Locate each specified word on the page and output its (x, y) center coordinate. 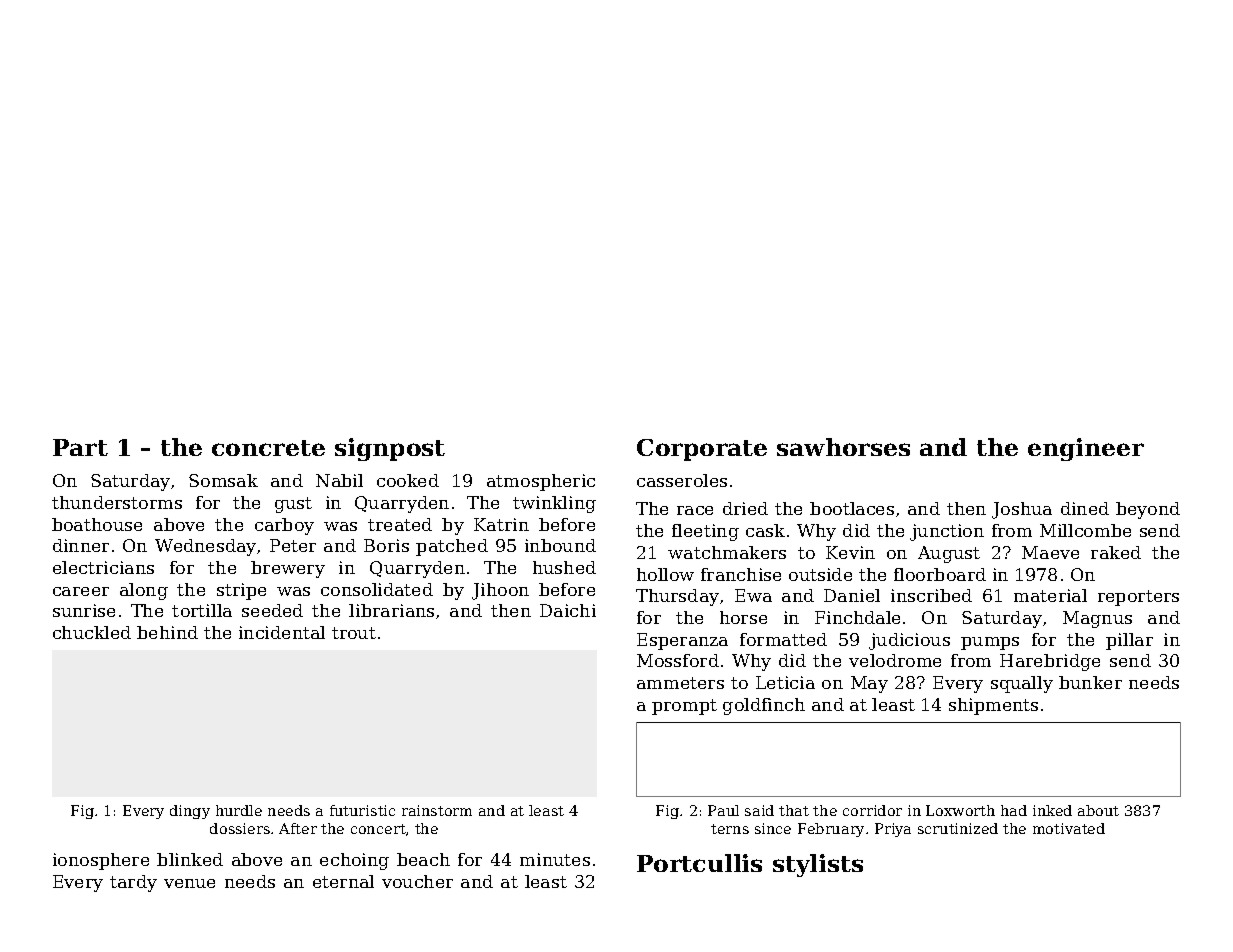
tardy (133, 883)
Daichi (568, 610)
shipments (993, 706)
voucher (417, 881)
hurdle (239, 810)
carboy (284, 526)
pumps (990, 643)
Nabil (339, 480)
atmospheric (541, 482)
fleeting (705, 532)
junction (947, 532)
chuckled (92, 632)
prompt (684, 707)
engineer (1086, 449)
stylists (818, 865)
